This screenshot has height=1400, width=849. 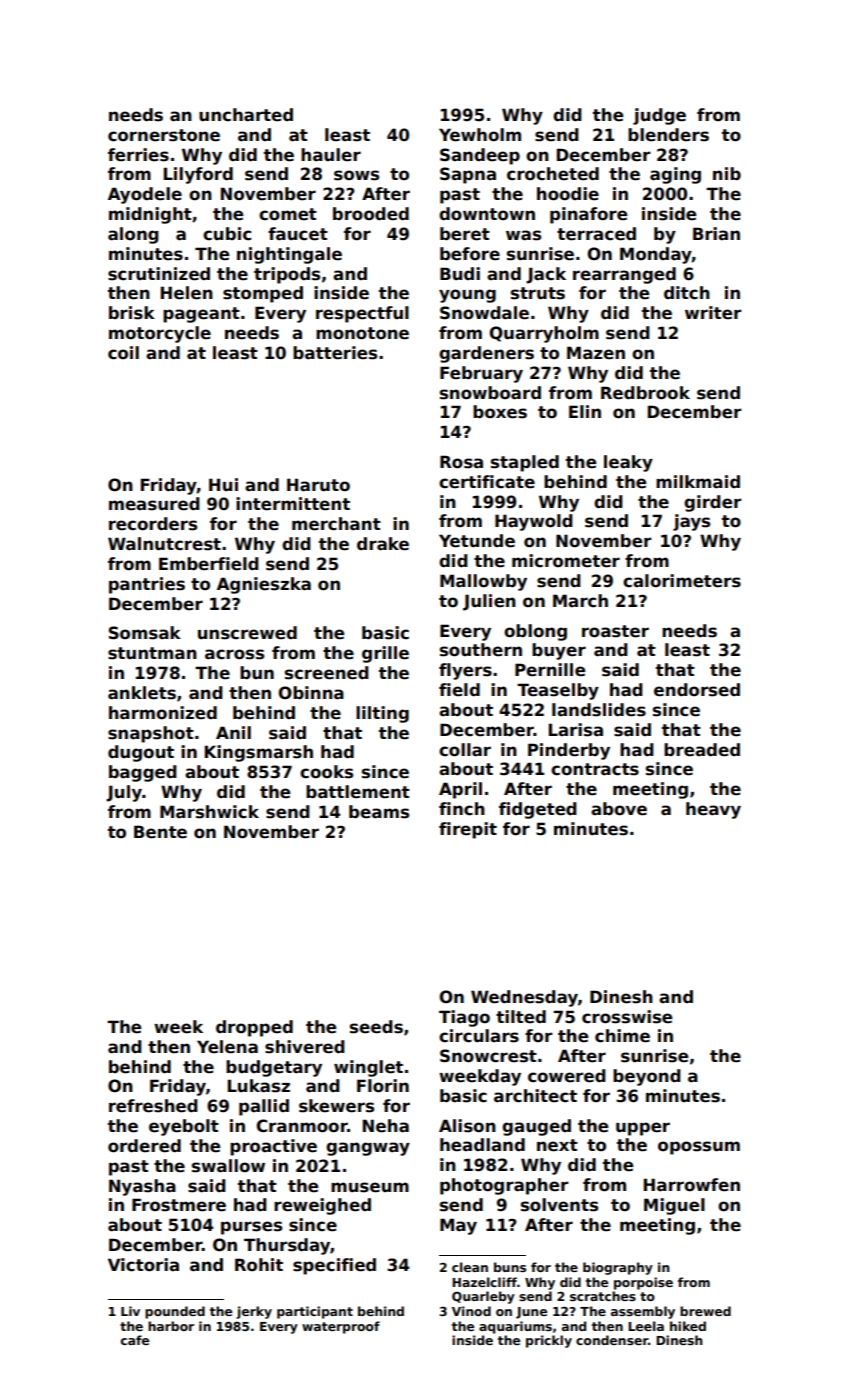 What do you see at coordinates (615, 631) in the screenshot?
I see `roaster` at bounding box center [615, 631].
